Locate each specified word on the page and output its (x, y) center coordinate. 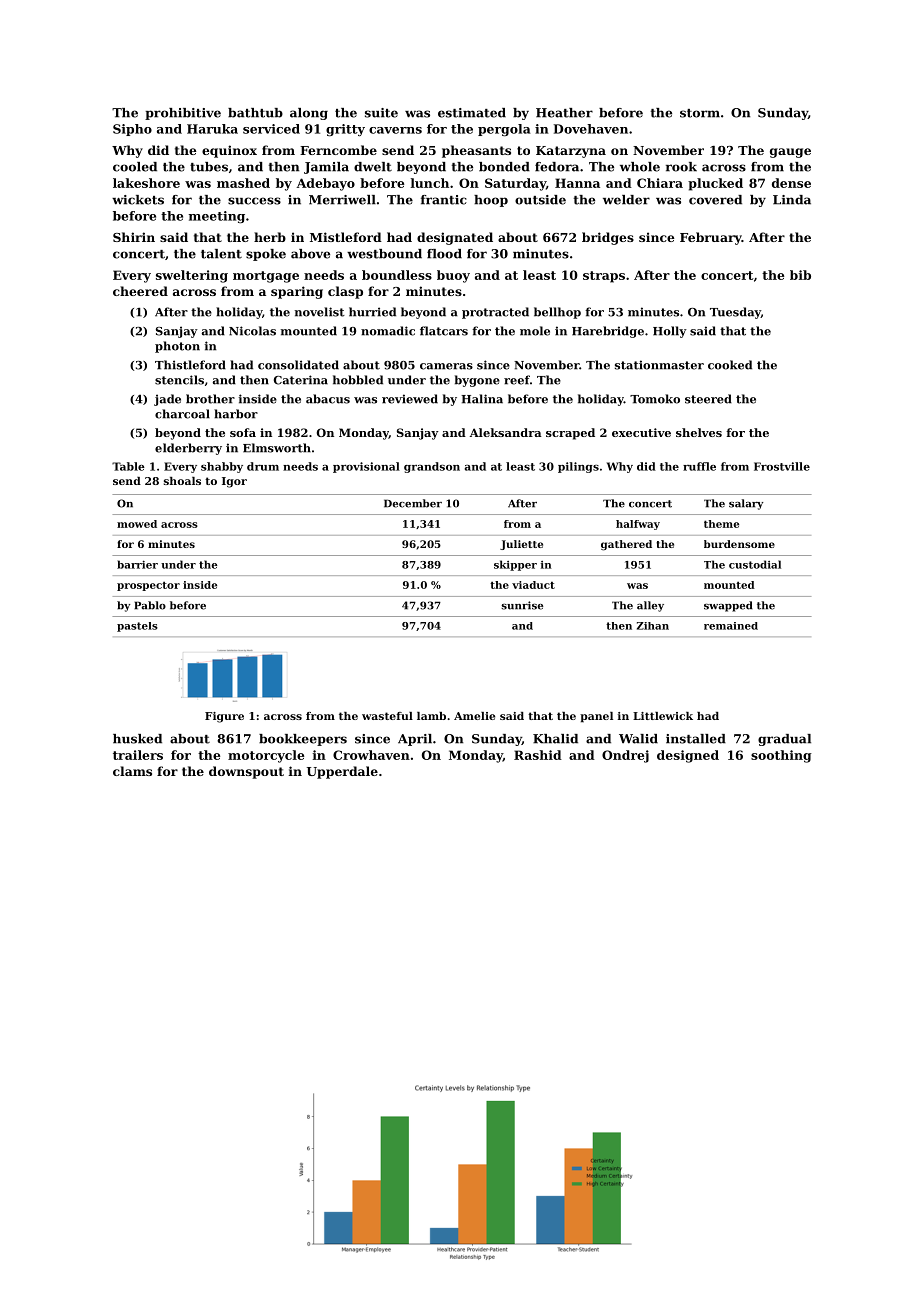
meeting (217, 217)
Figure (224, 717)
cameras (446, 366)
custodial (755, 564)
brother (210, 399)
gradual (784, 740)
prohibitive (183, 114)
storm (700, 113)
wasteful (387, 716)
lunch (430, 183)
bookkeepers (303, 740)
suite (381, 113)
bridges (608, 238)
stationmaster (659, 365)
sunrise (522, 605)
